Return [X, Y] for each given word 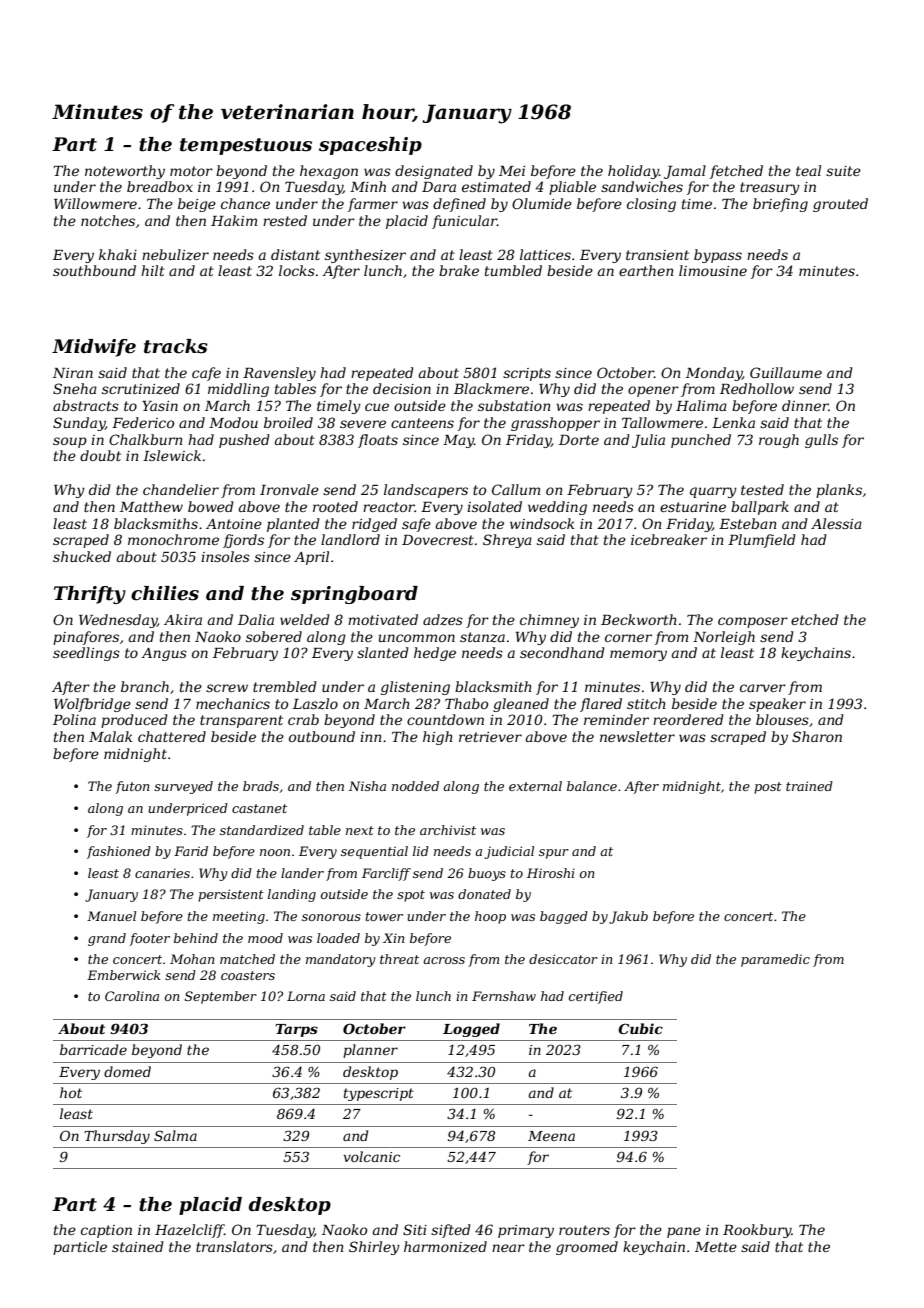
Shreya [507, 541]
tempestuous [246, 146]
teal [808, 170]
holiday [633, 172]
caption [106, 1231]
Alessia [836, 523]
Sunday [79, 424]
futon [132, 787]
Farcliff [386, 874]
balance [592, 786]
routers [584, 1230]
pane [684, 1232]
